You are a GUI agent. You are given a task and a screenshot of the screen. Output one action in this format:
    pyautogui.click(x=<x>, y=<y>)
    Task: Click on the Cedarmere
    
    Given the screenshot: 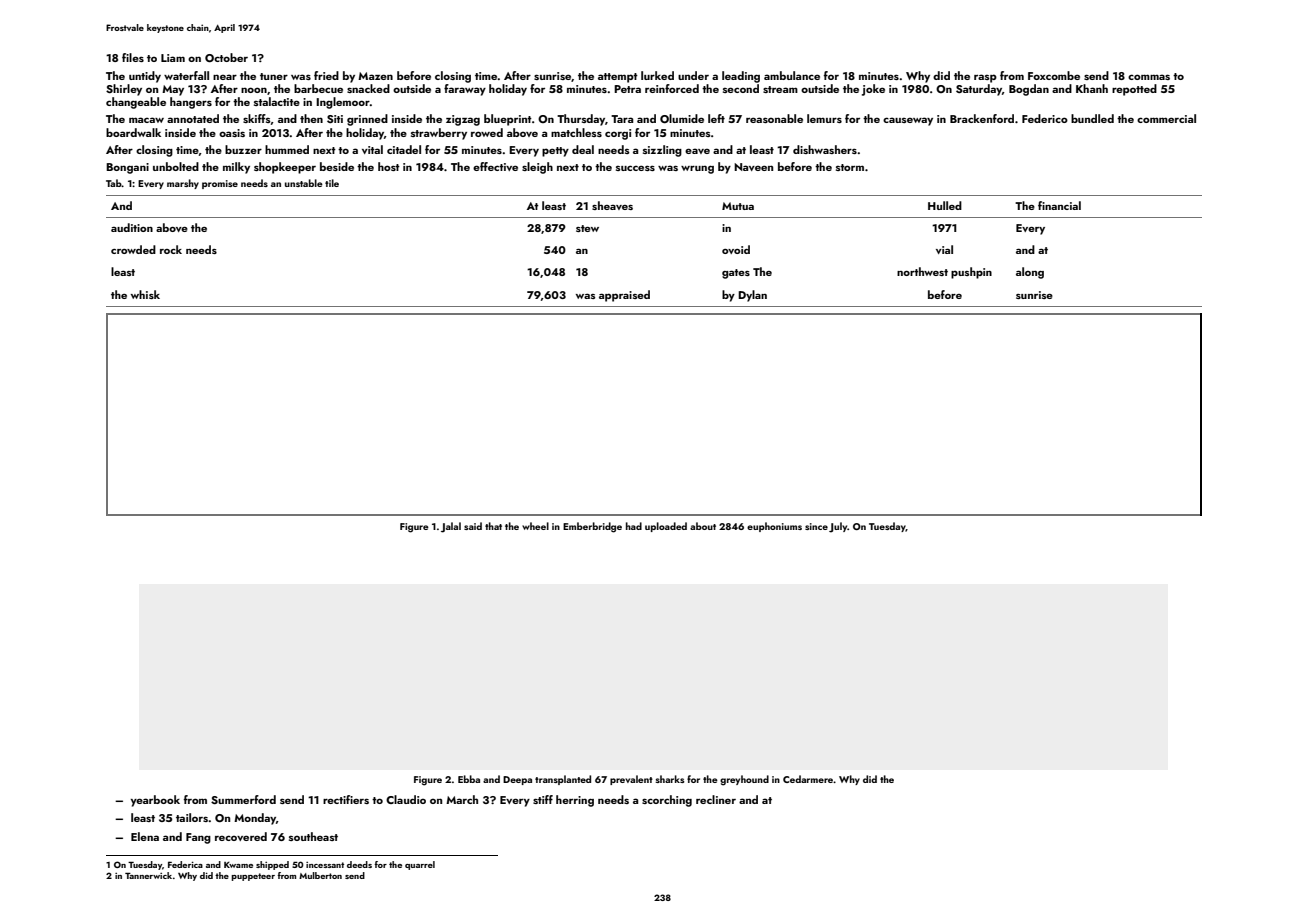 What is the action you would take?
    pyautogui.click(x=808, y=779)
